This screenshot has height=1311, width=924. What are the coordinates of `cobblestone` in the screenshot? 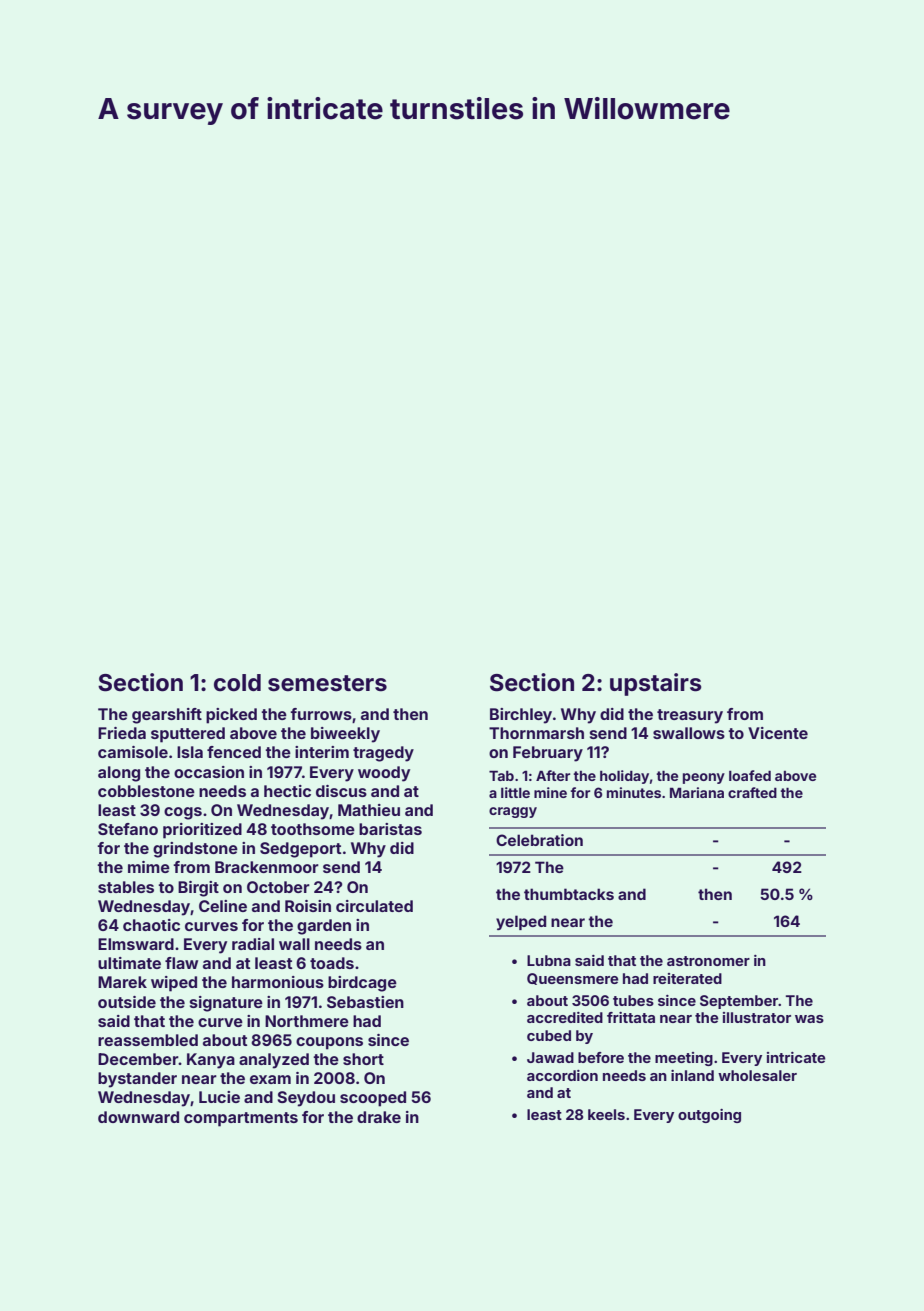 It's located at (146, 791).
